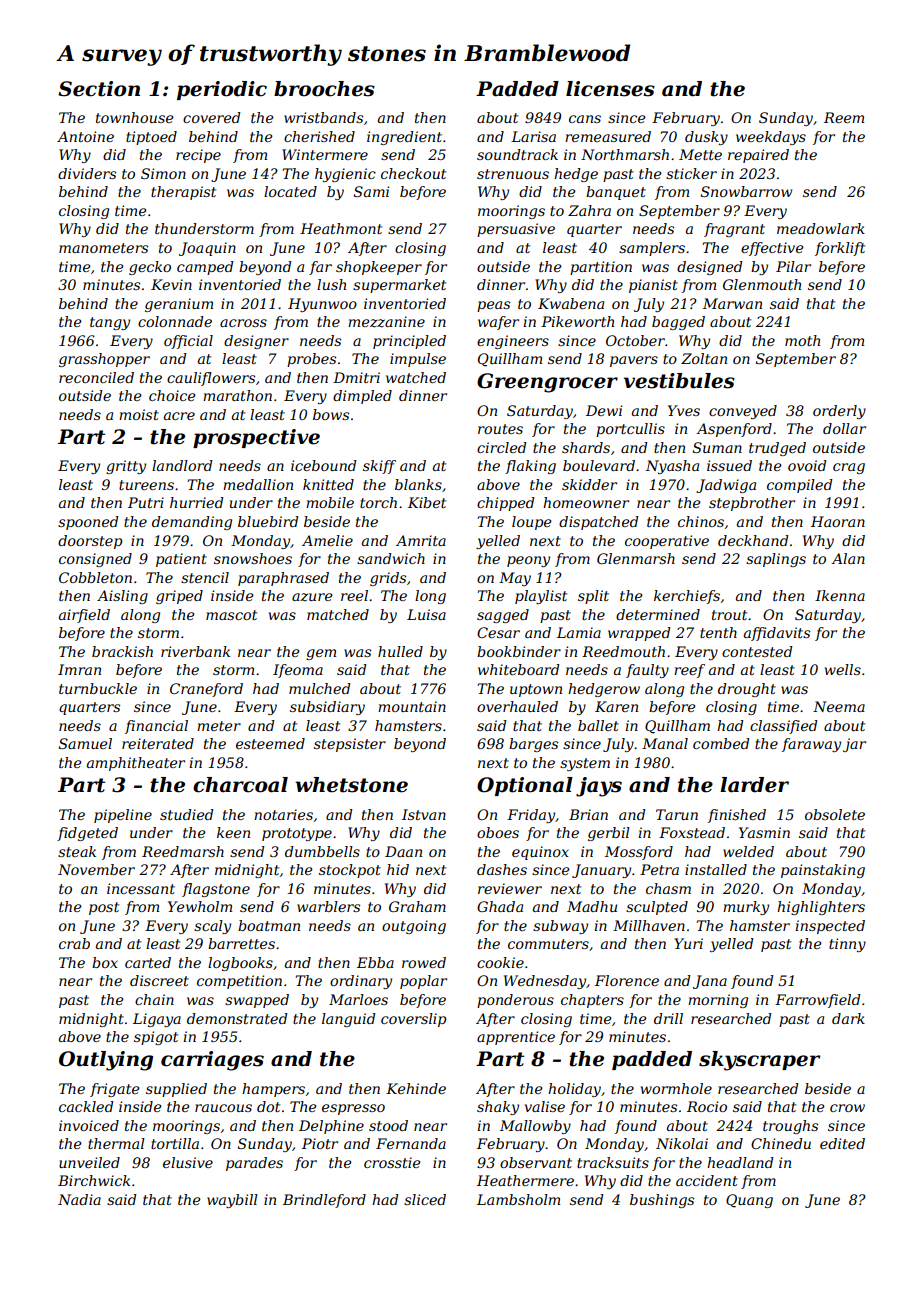  I want to click on pianist, so click(653, 286).
